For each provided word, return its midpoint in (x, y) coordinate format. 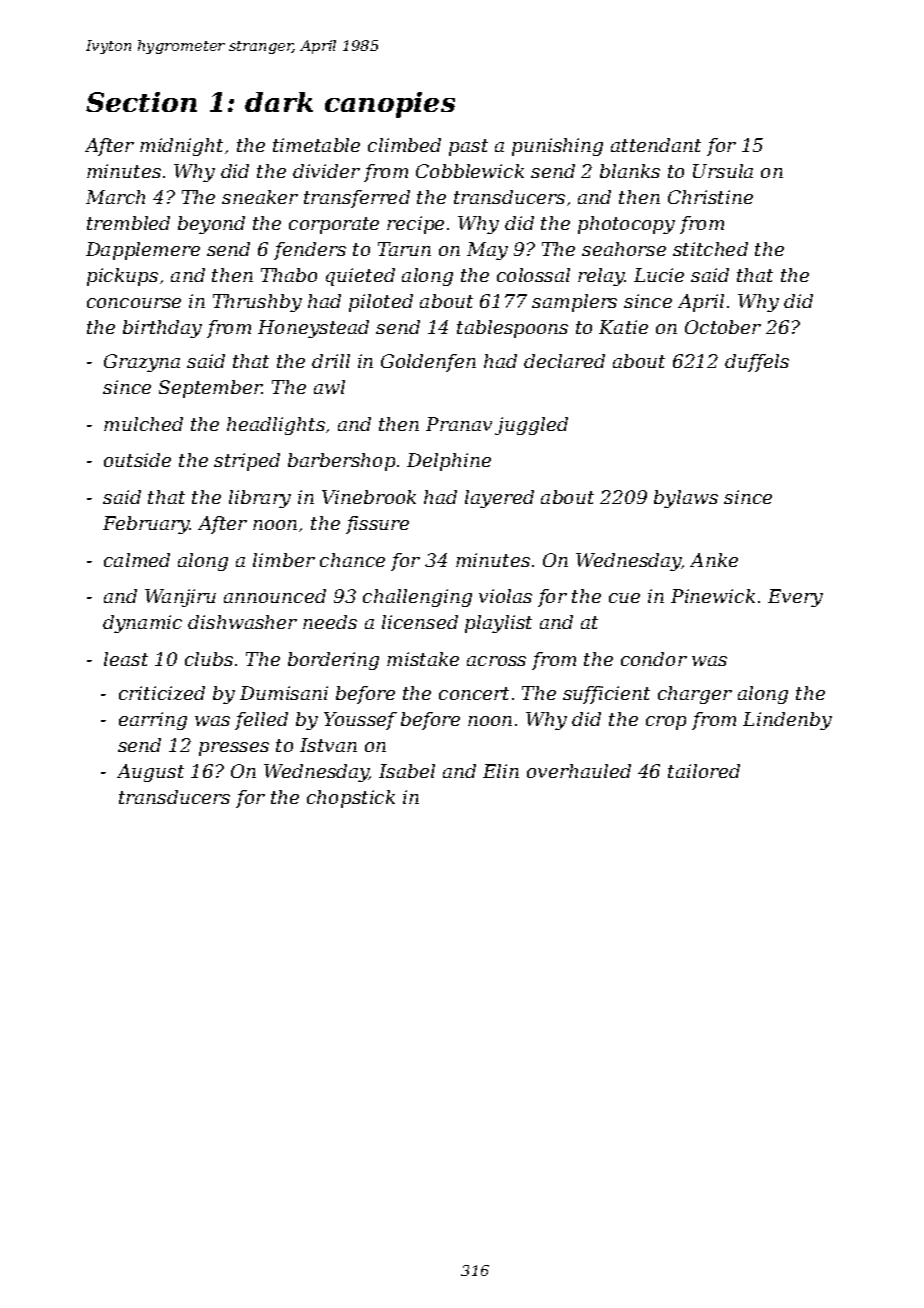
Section (141, 102)
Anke (714, 560)
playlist (498, 624)
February (146, 525)
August (150, 773)
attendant (656, 145)
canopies (390, 105)
